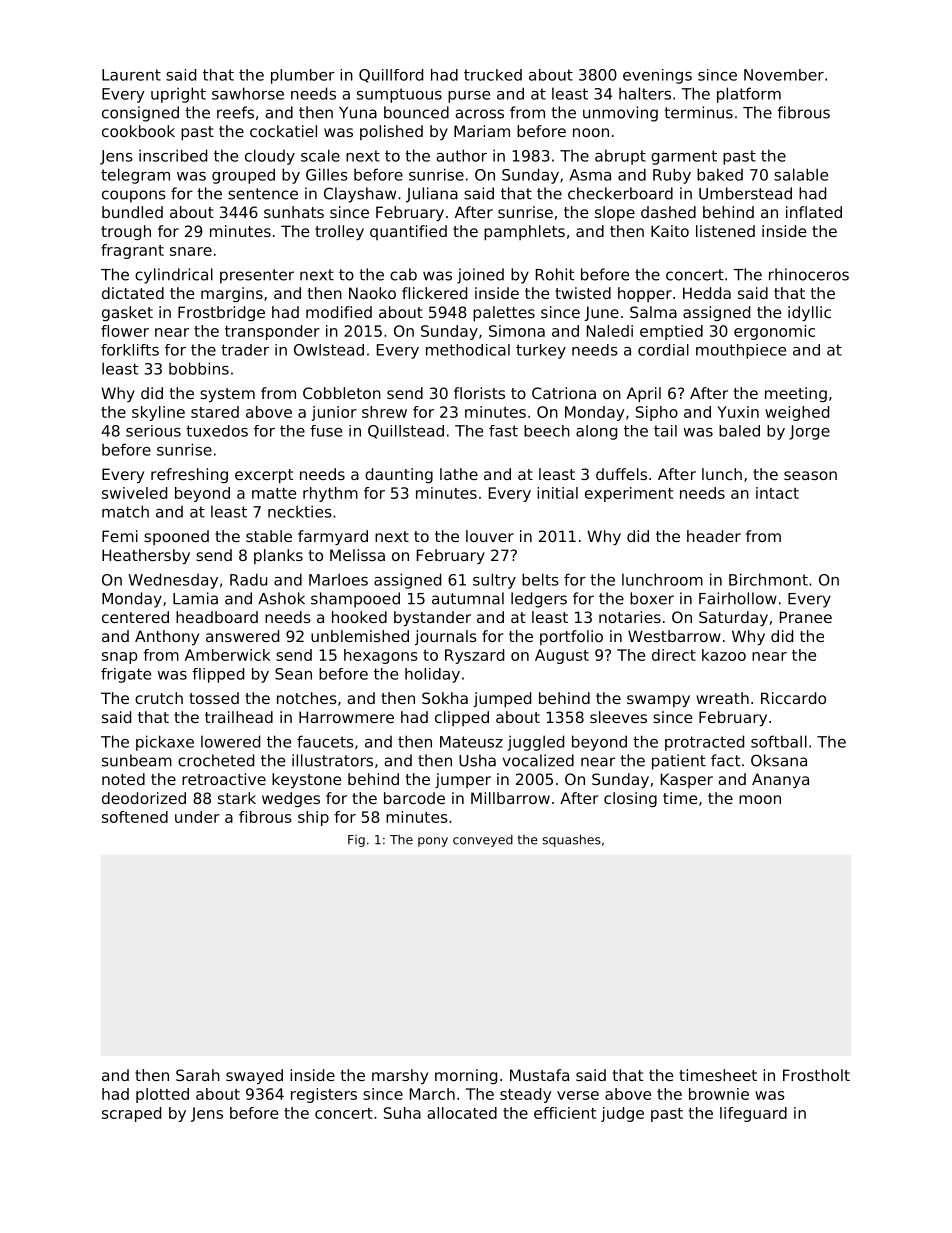 Image resolution: width=952 pixels, height=1233 pixels. I want to click on shrew, so click(384, 412).
